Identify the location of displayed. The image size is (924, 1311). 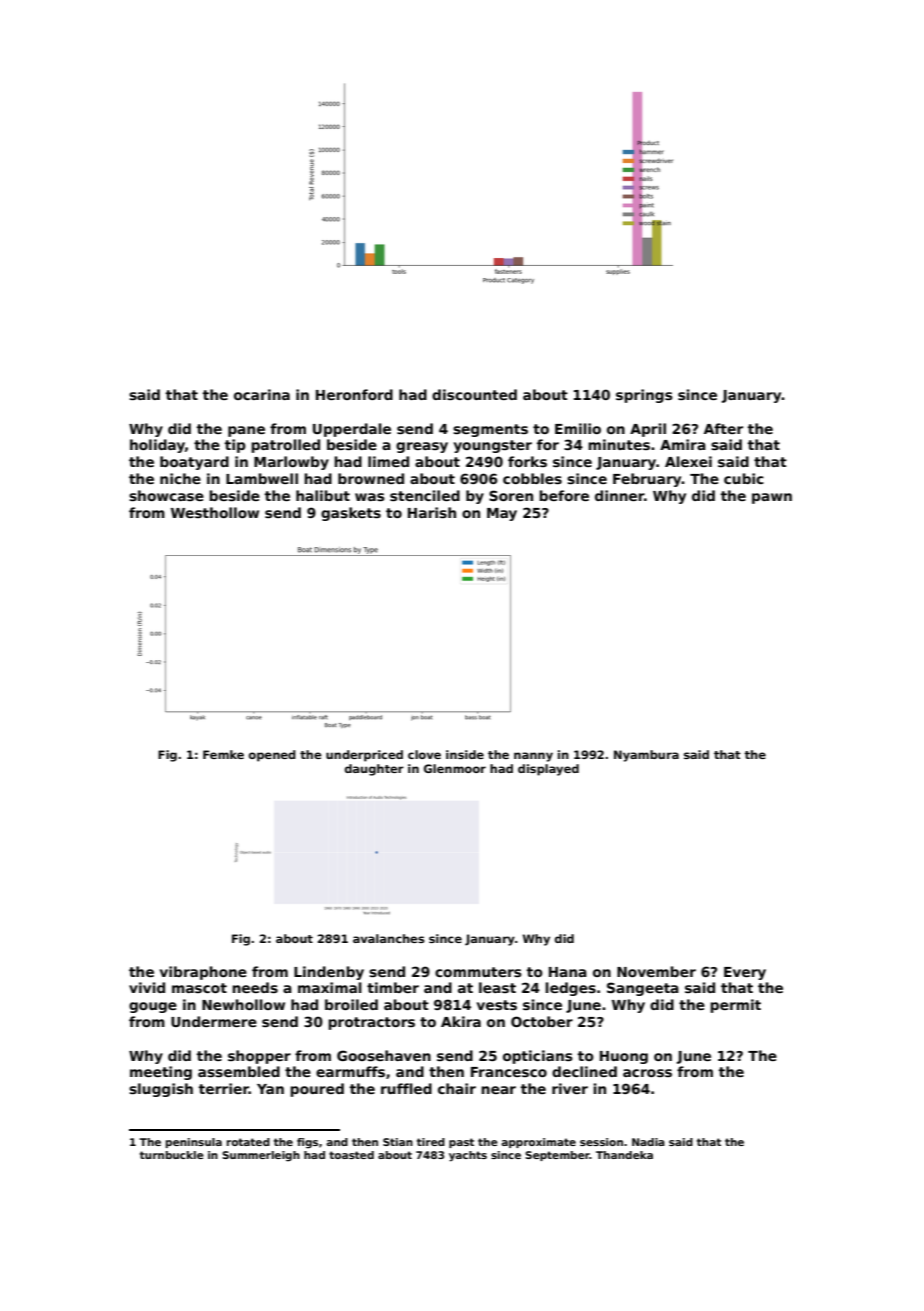
(548, 770).
